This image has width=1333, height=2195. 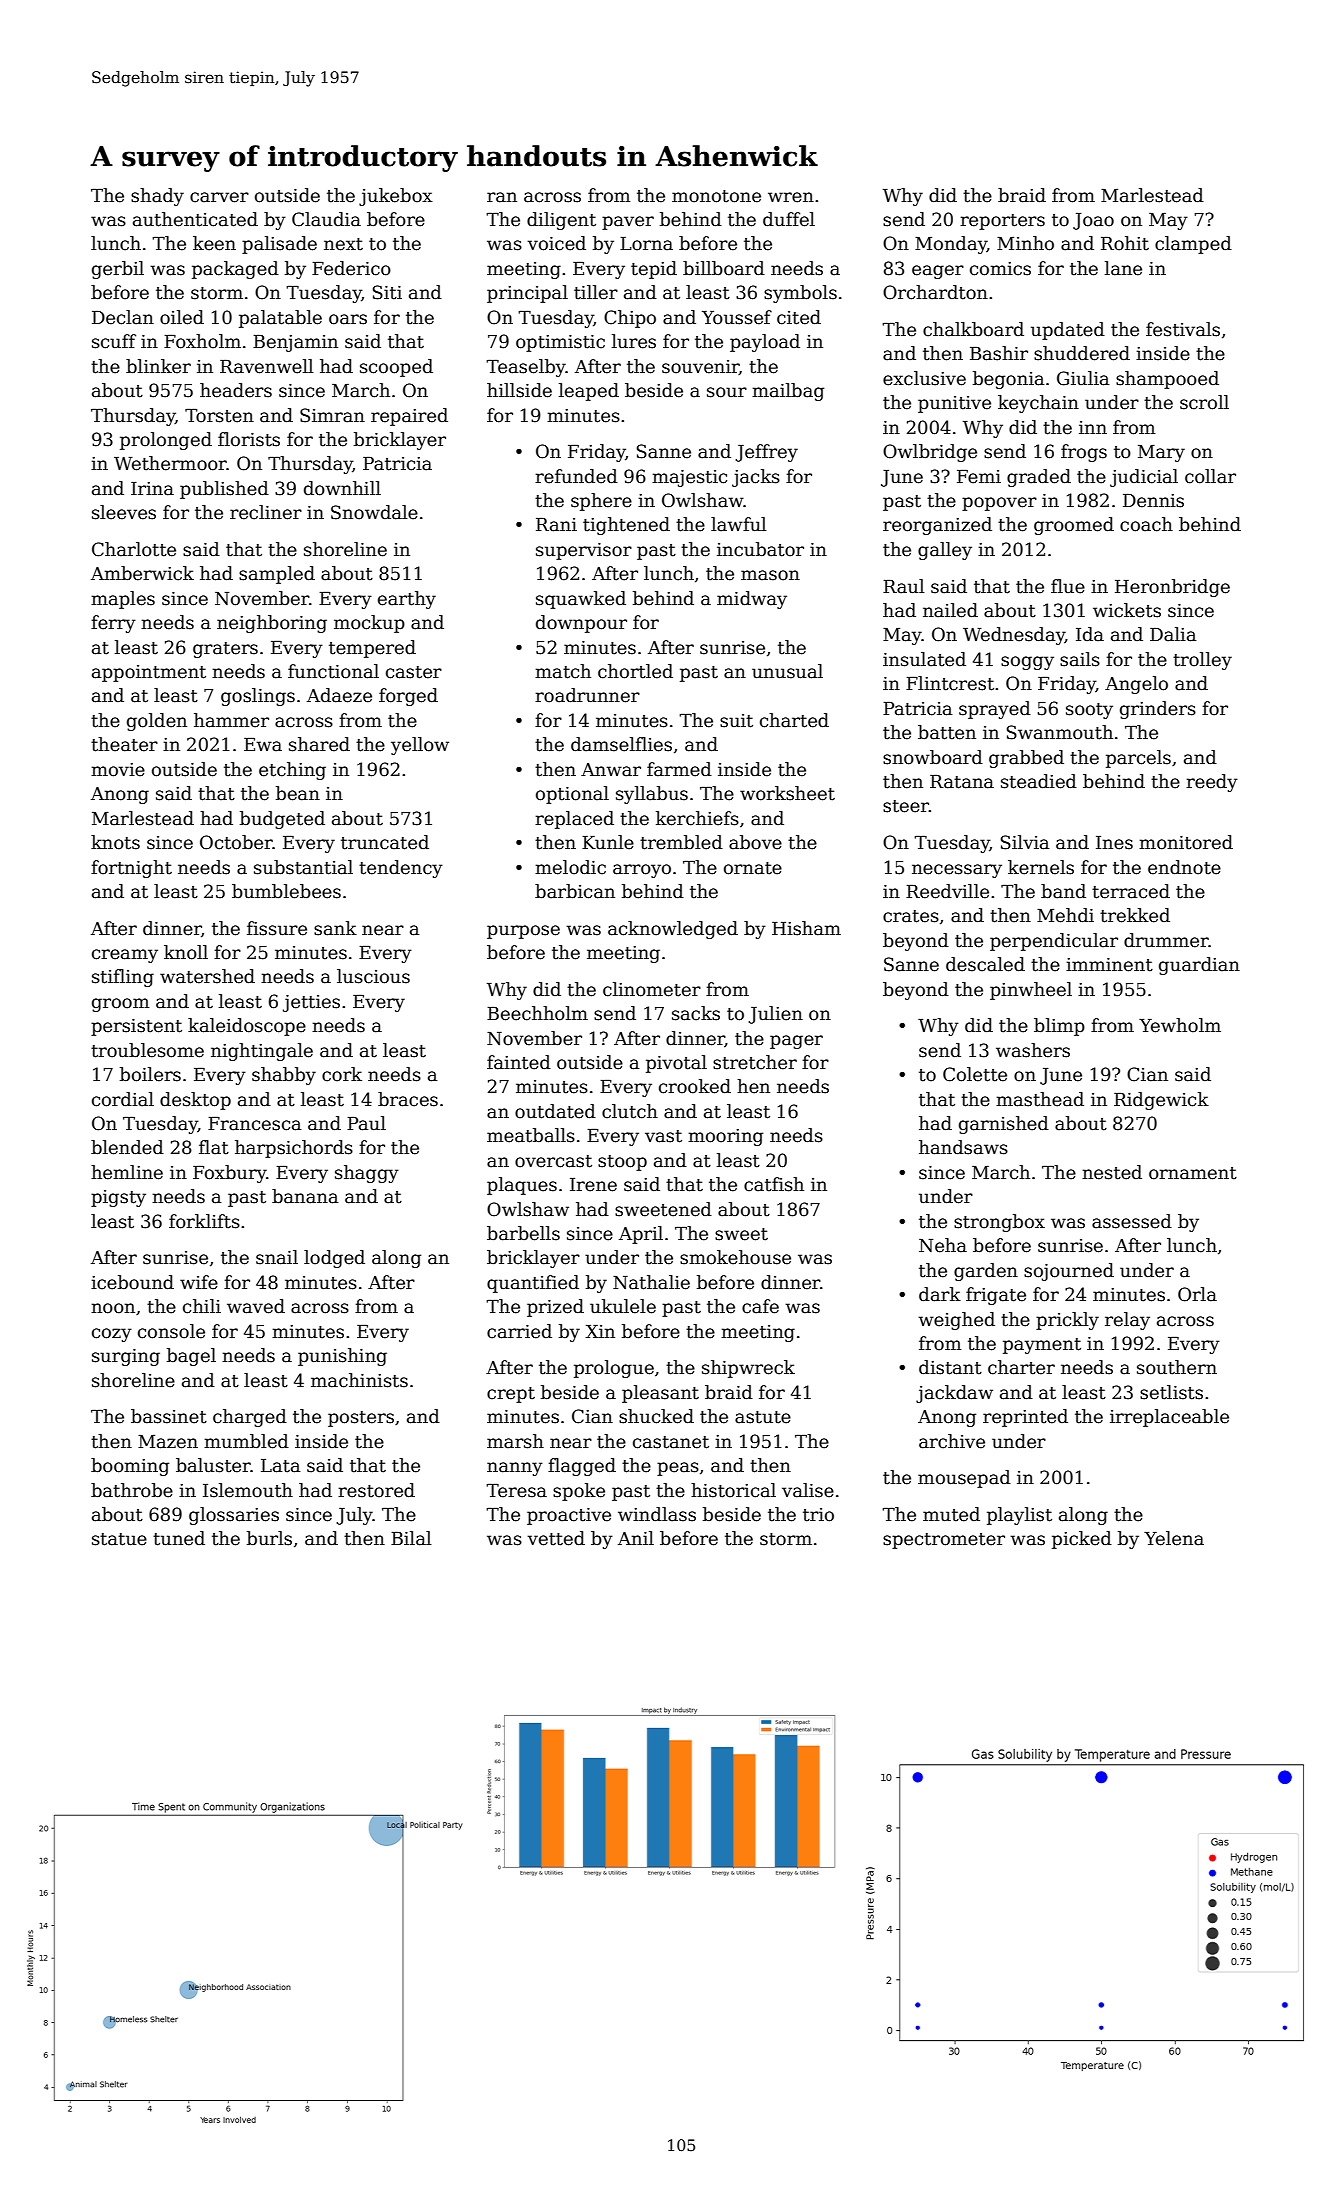 What do you see at coordinates (376, 1490) in the image?
I see `restored` at bounding box center [376, 1490].
